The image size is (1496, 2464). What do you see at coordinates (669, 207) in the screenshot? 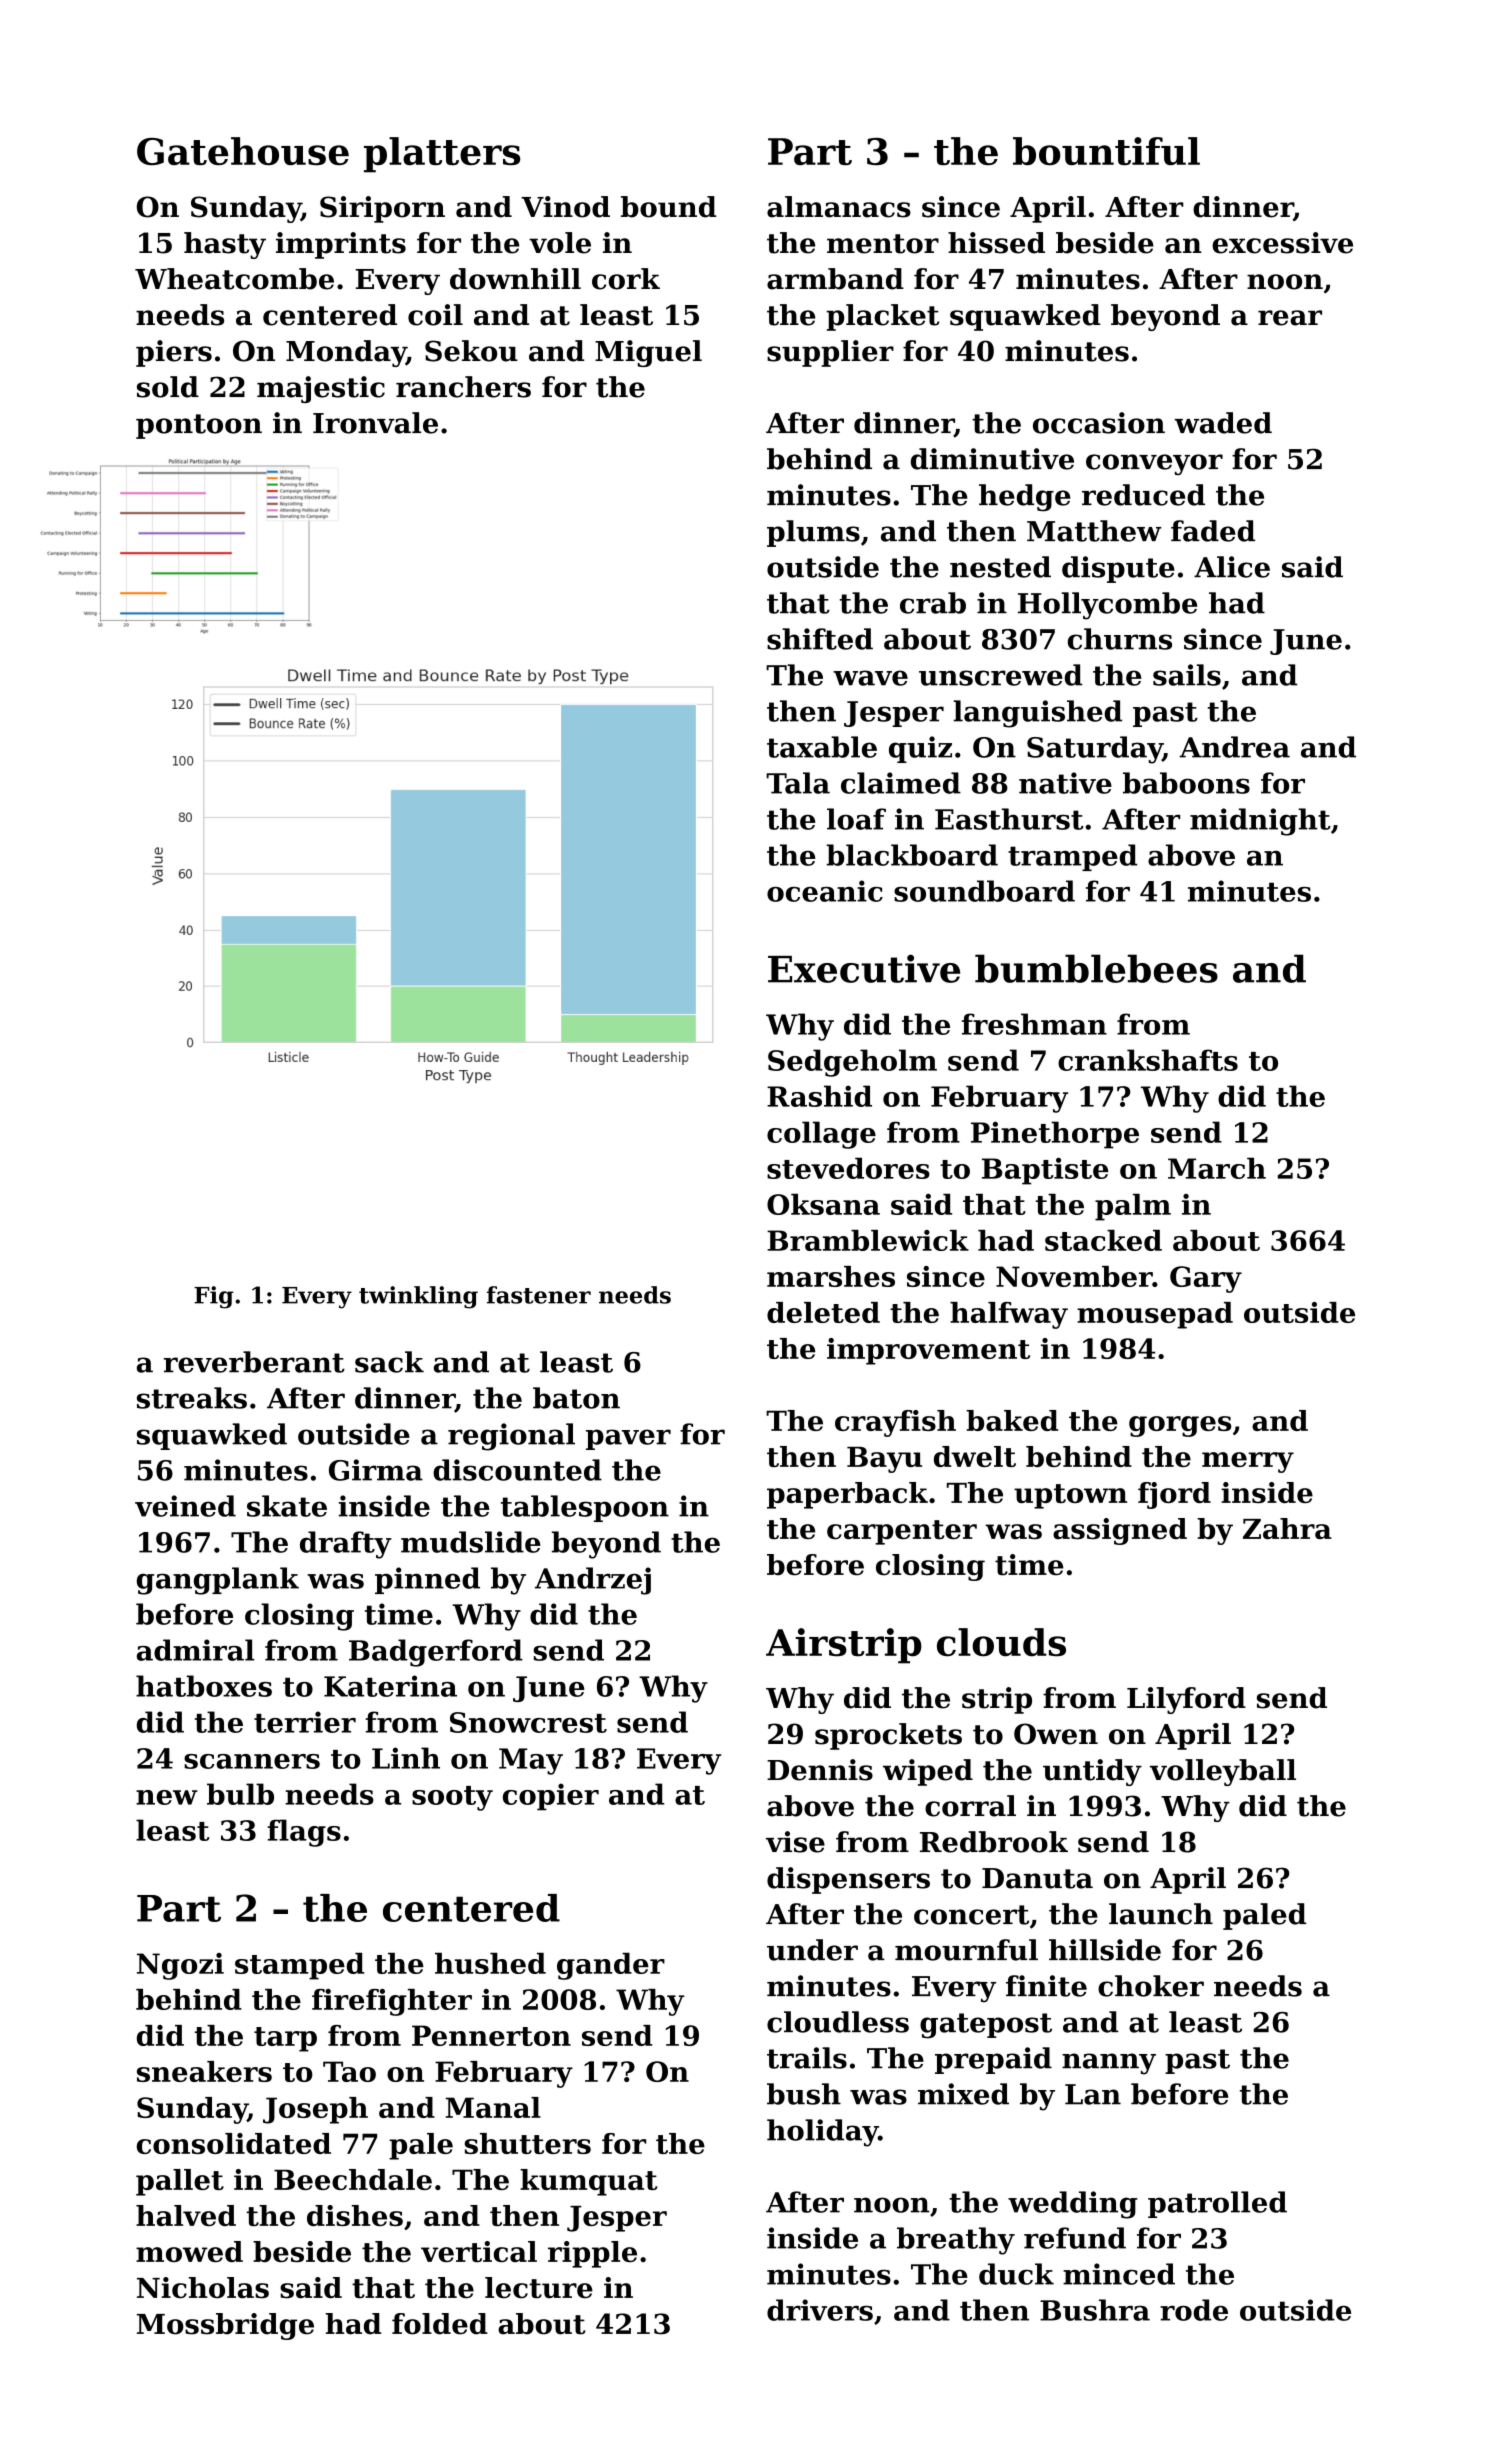
I see `bound` at bounding box center [669, 207].
